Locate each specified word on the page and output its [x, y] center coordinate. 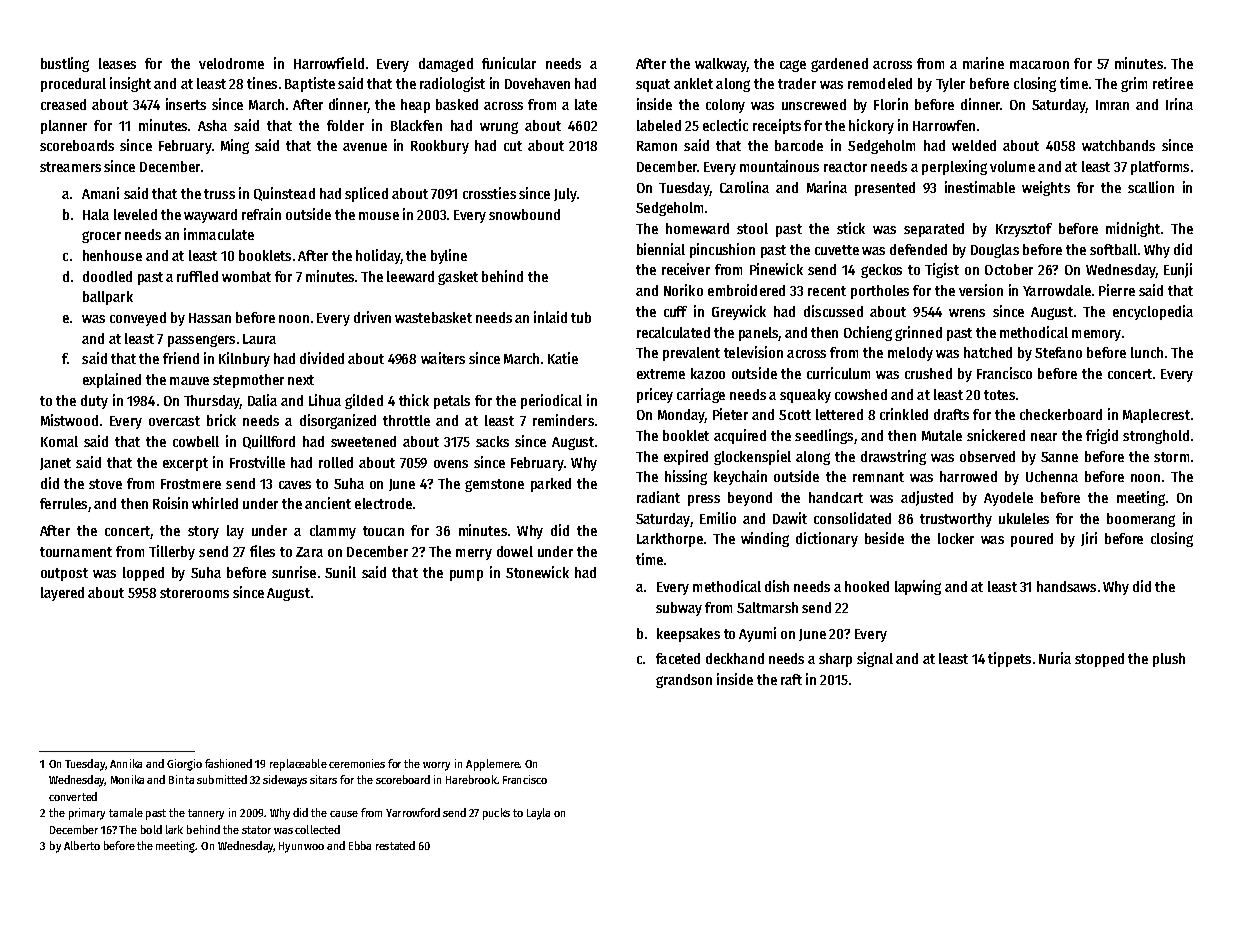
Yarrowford [413, 812]
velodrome [231, 63]
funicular [509, 63]
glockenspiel [752, 457]
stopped [1099, 660]
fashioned [228, 763]
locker [956, 538]
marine [983, 63]
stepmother [248, 381]
